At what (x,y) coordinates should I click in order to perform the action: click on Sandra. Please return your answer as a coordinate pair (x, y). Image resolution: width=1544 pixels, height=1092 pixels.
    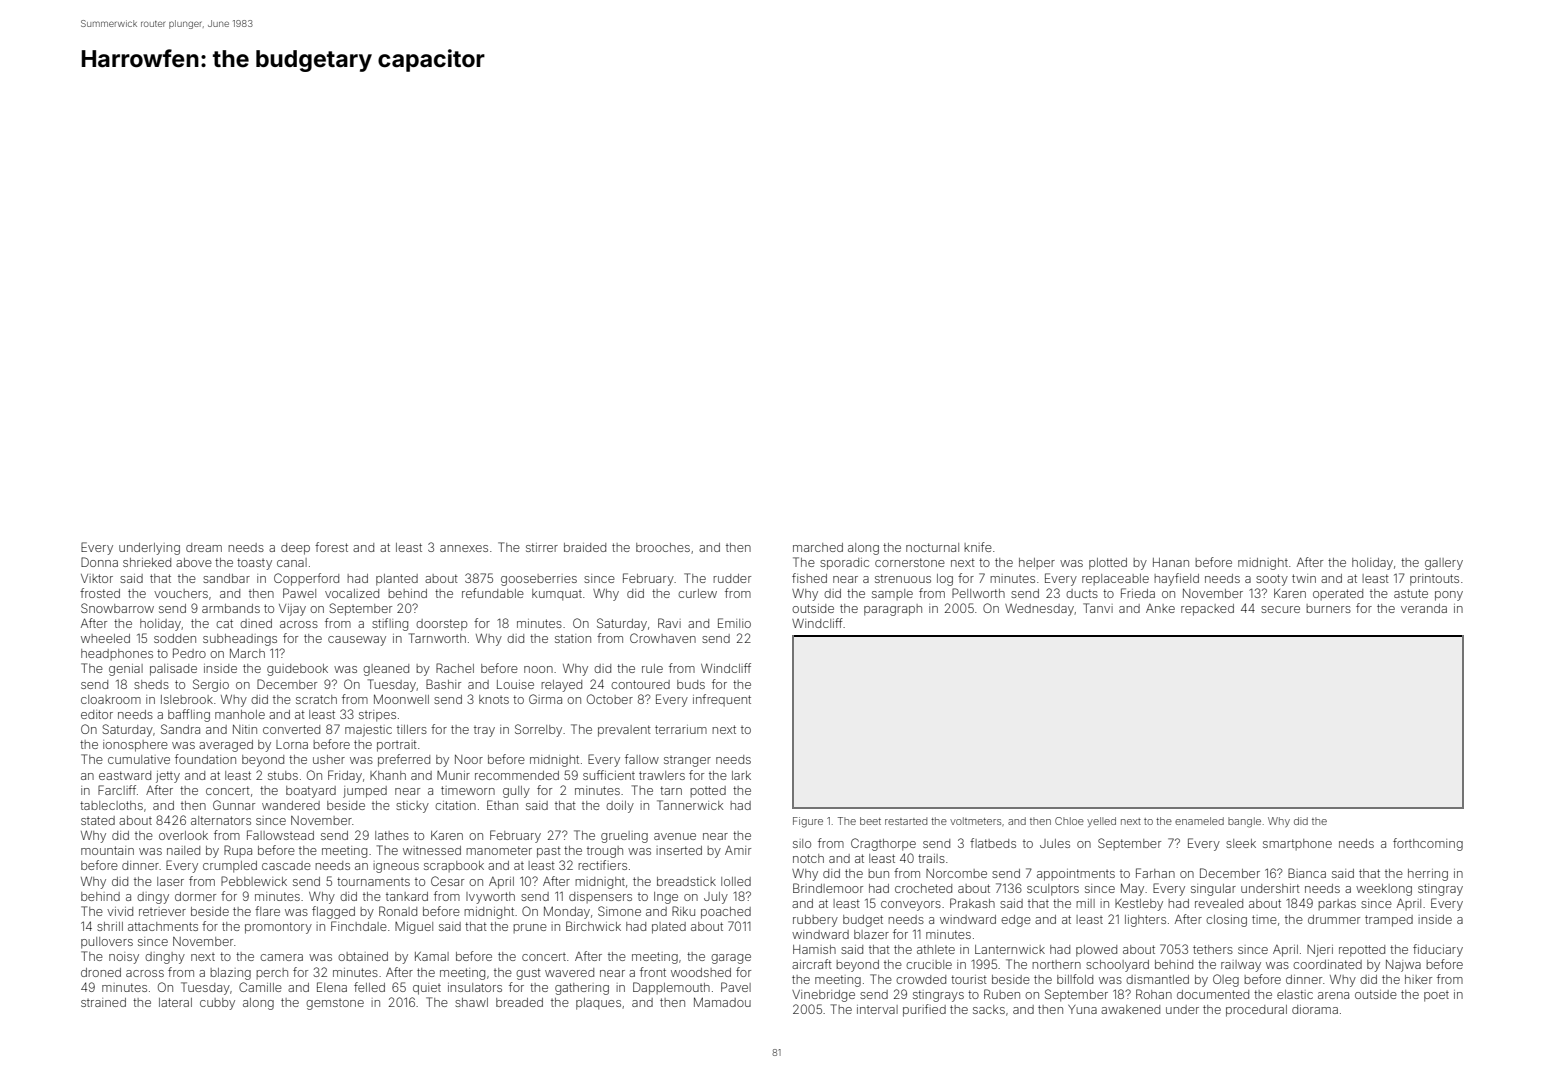
    Looking at the image, I should click on (180, 729).
